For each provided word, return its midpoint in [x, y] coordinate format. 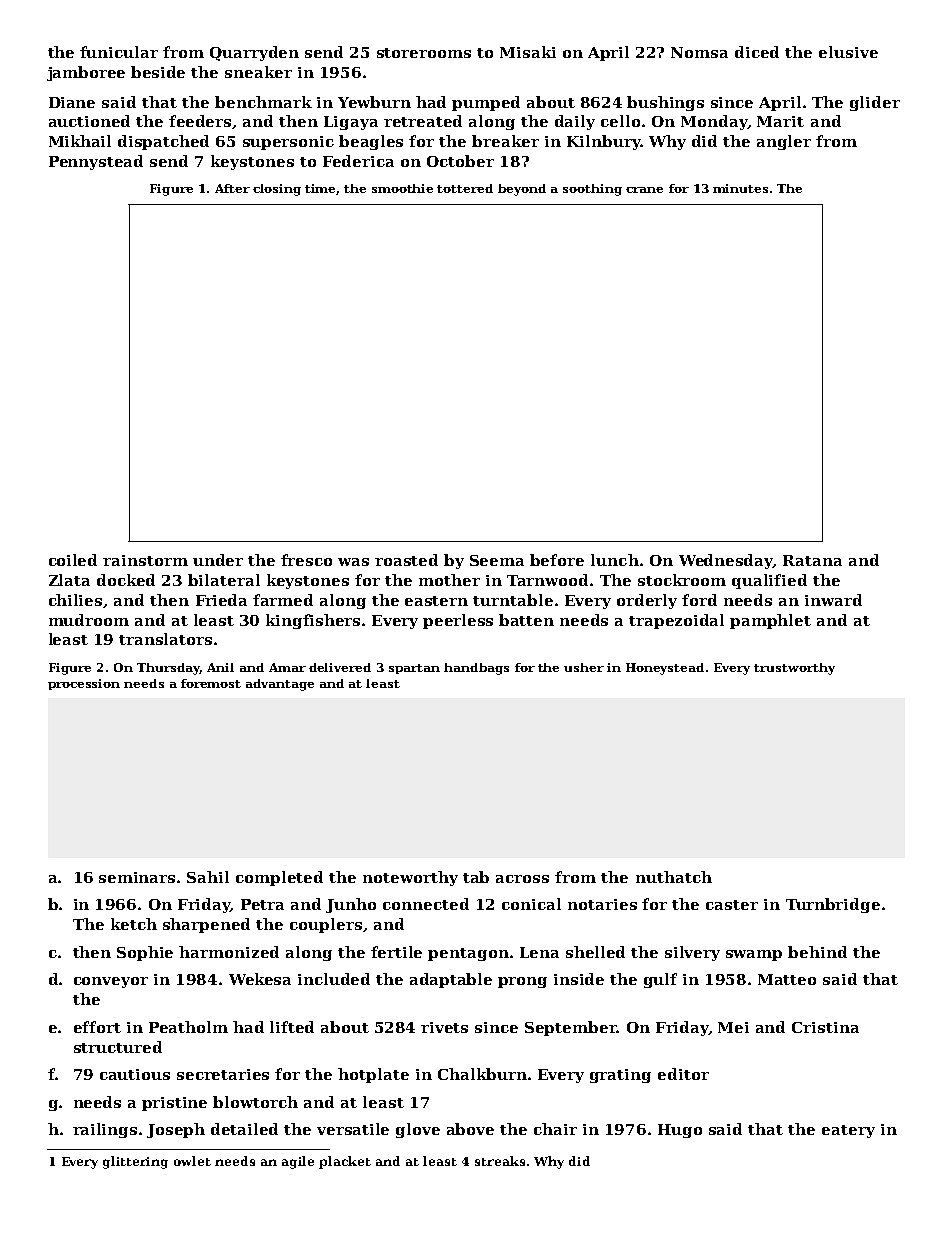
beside [158, 72]
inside [579, 979]
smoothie [402, 188]
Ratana [812, 560]
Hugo [680, 1131]
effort [97, 1027]
